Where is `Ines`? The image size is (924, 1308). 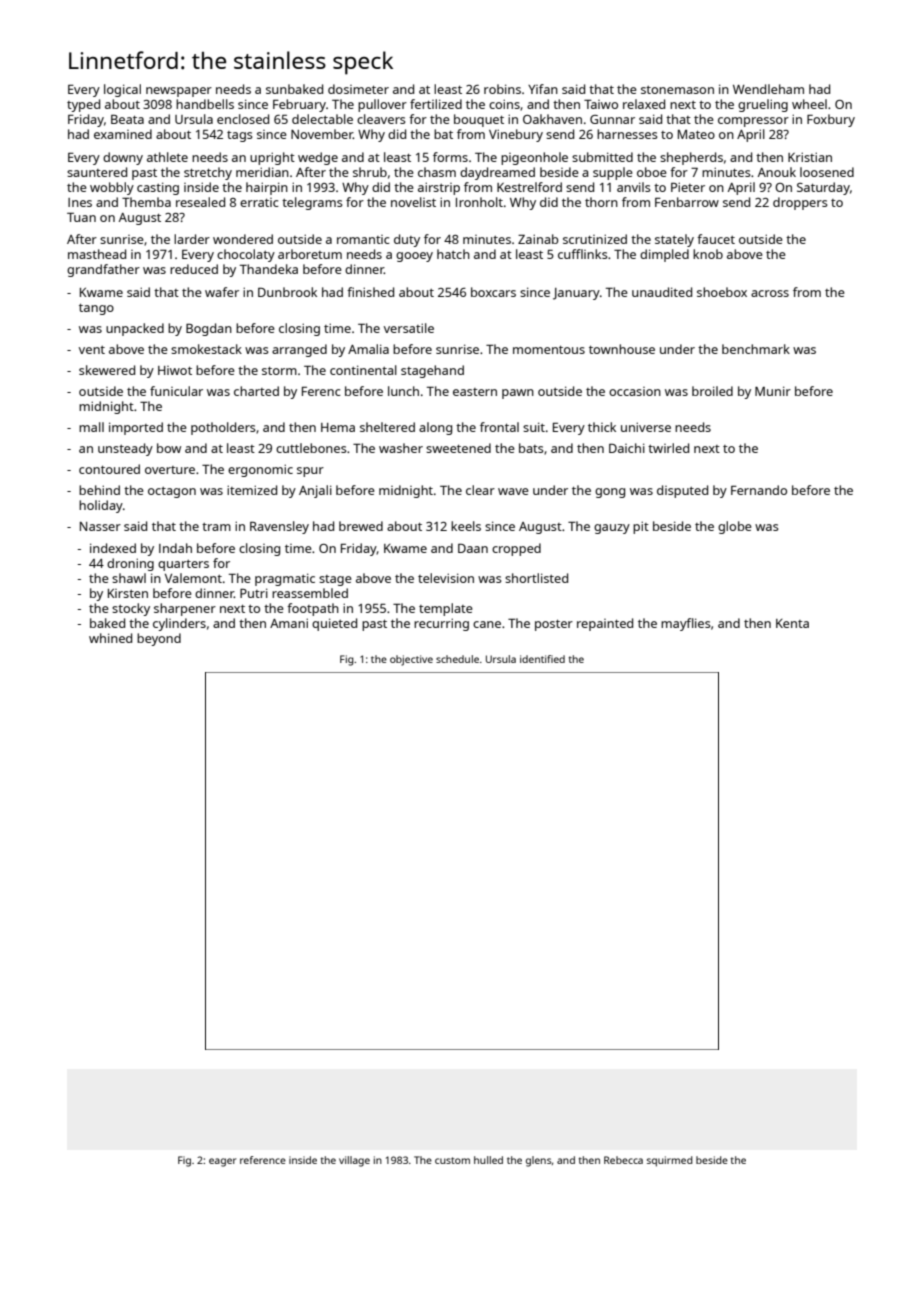
Ines is located at coordinates (80, 202).
